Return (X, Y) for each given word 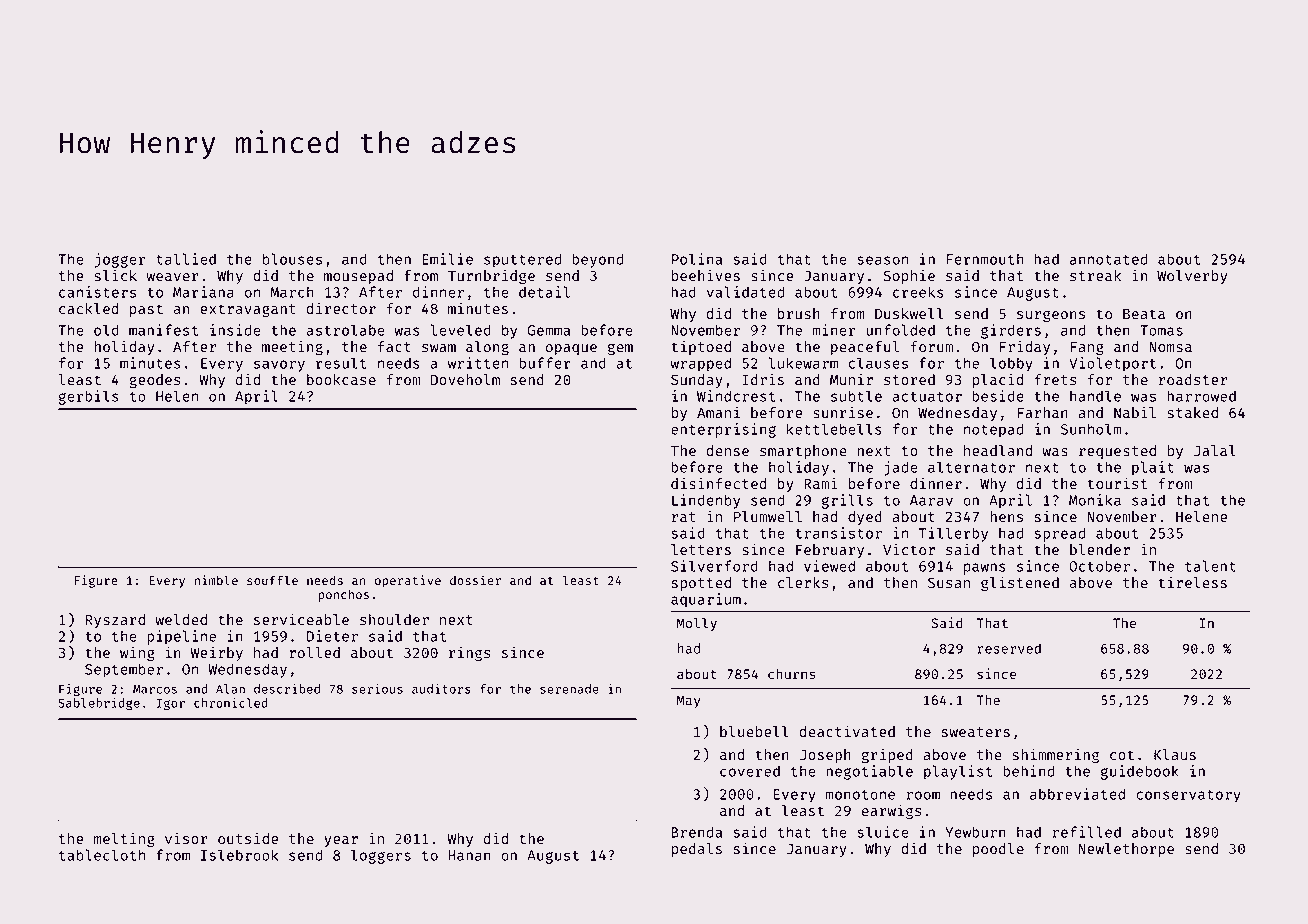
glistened (1020, 583)
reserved (1009, 648)
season (882, 260)
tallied (186, 259)
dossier (475, 580)
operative (408, 581)
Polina (697, 259)
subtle (856, 396)
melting (124, 839)
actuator (927, 397)
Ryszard (115, 621)
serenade (569, 689)
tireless (1192, 582)
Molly (697, 624)
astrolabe (345, 330)
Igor (171, 704)
